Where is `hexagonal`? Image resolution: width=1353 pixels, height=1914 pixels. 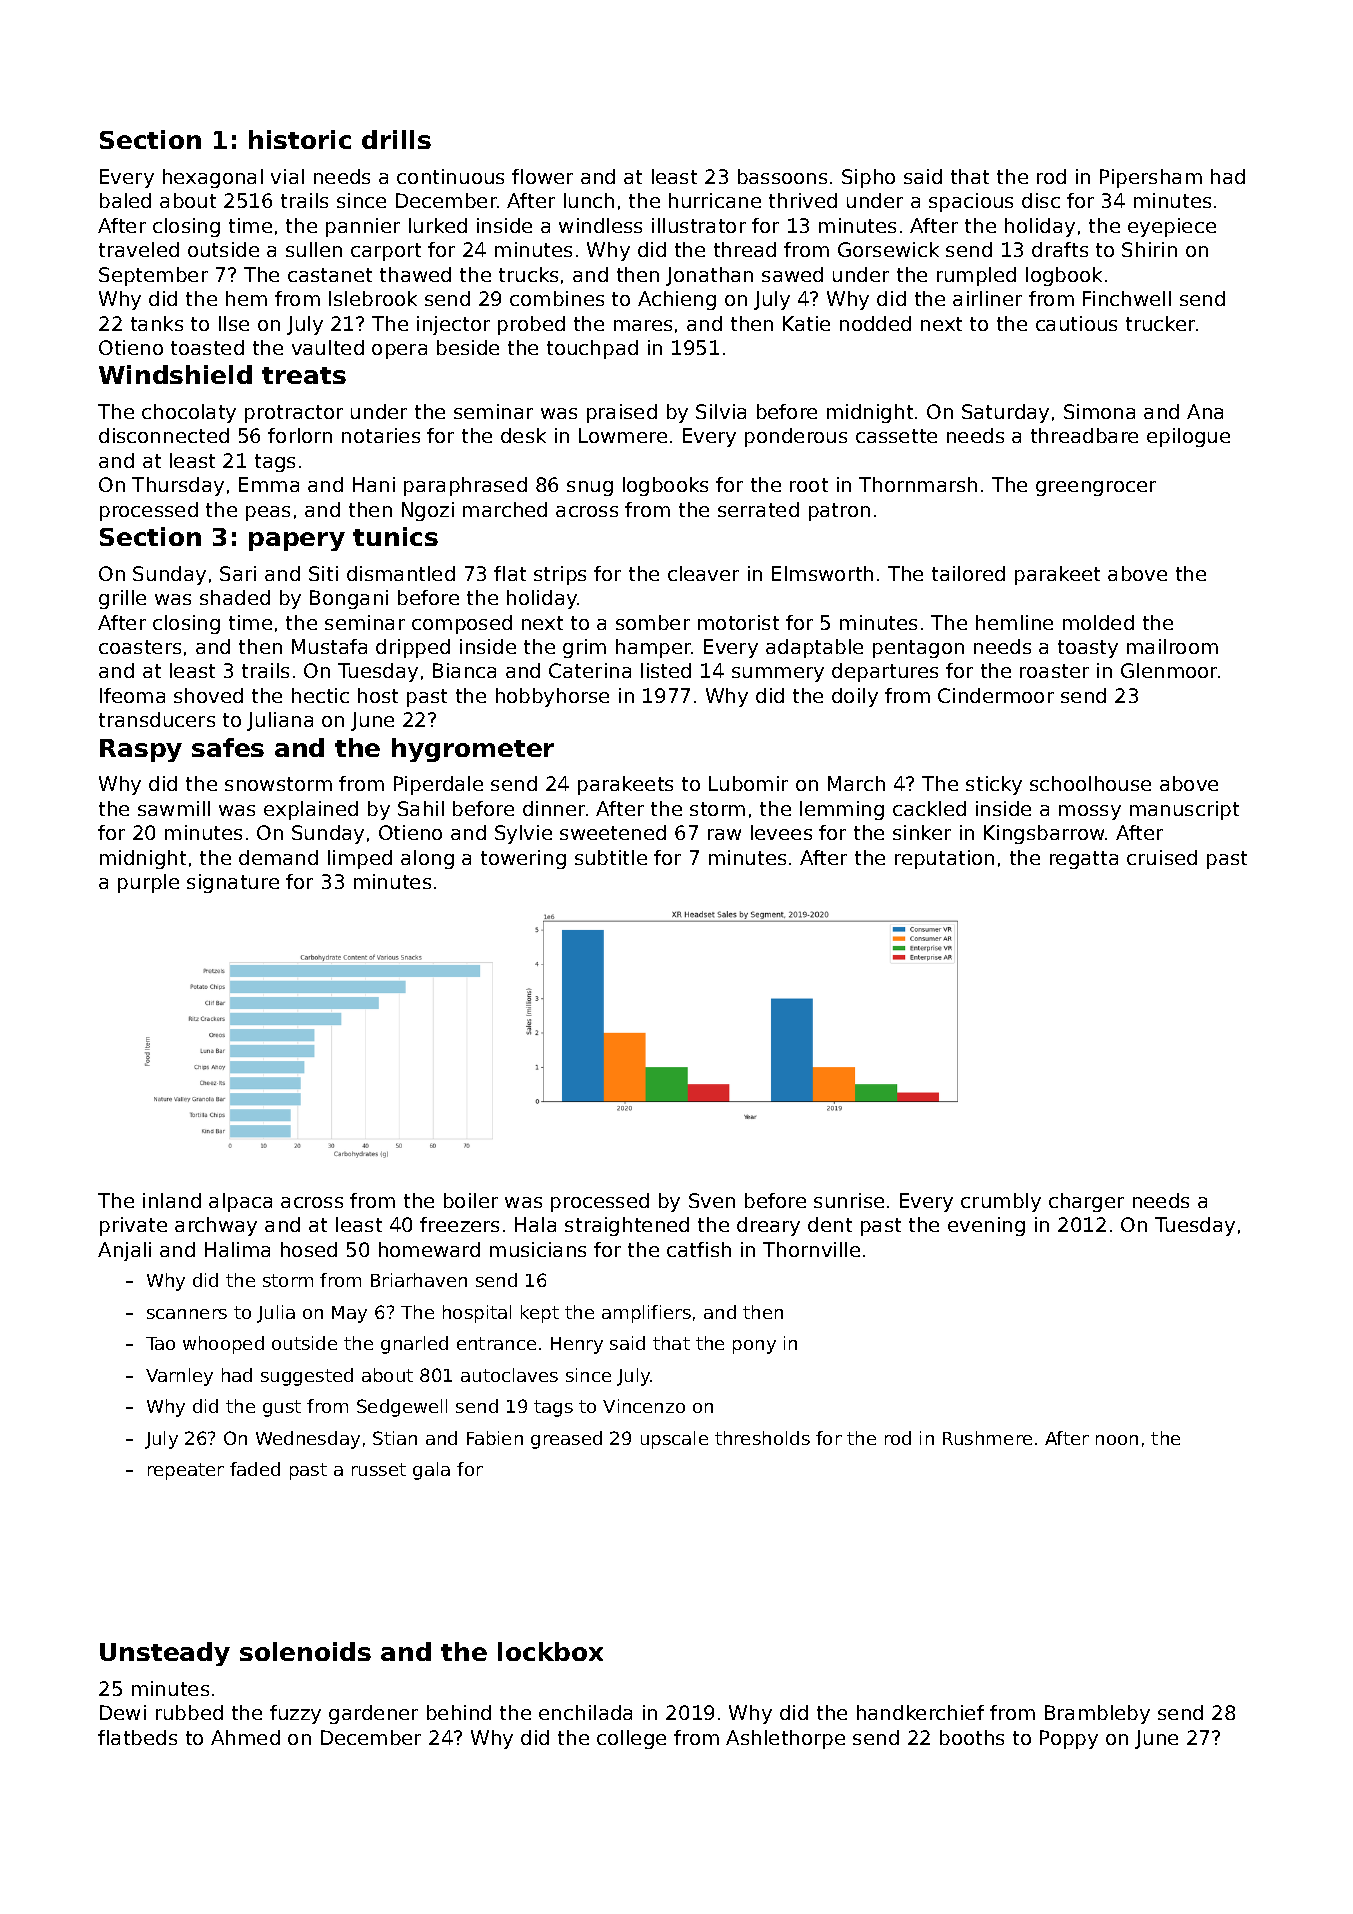 hexagonal is located at coordinates (213, 178).
